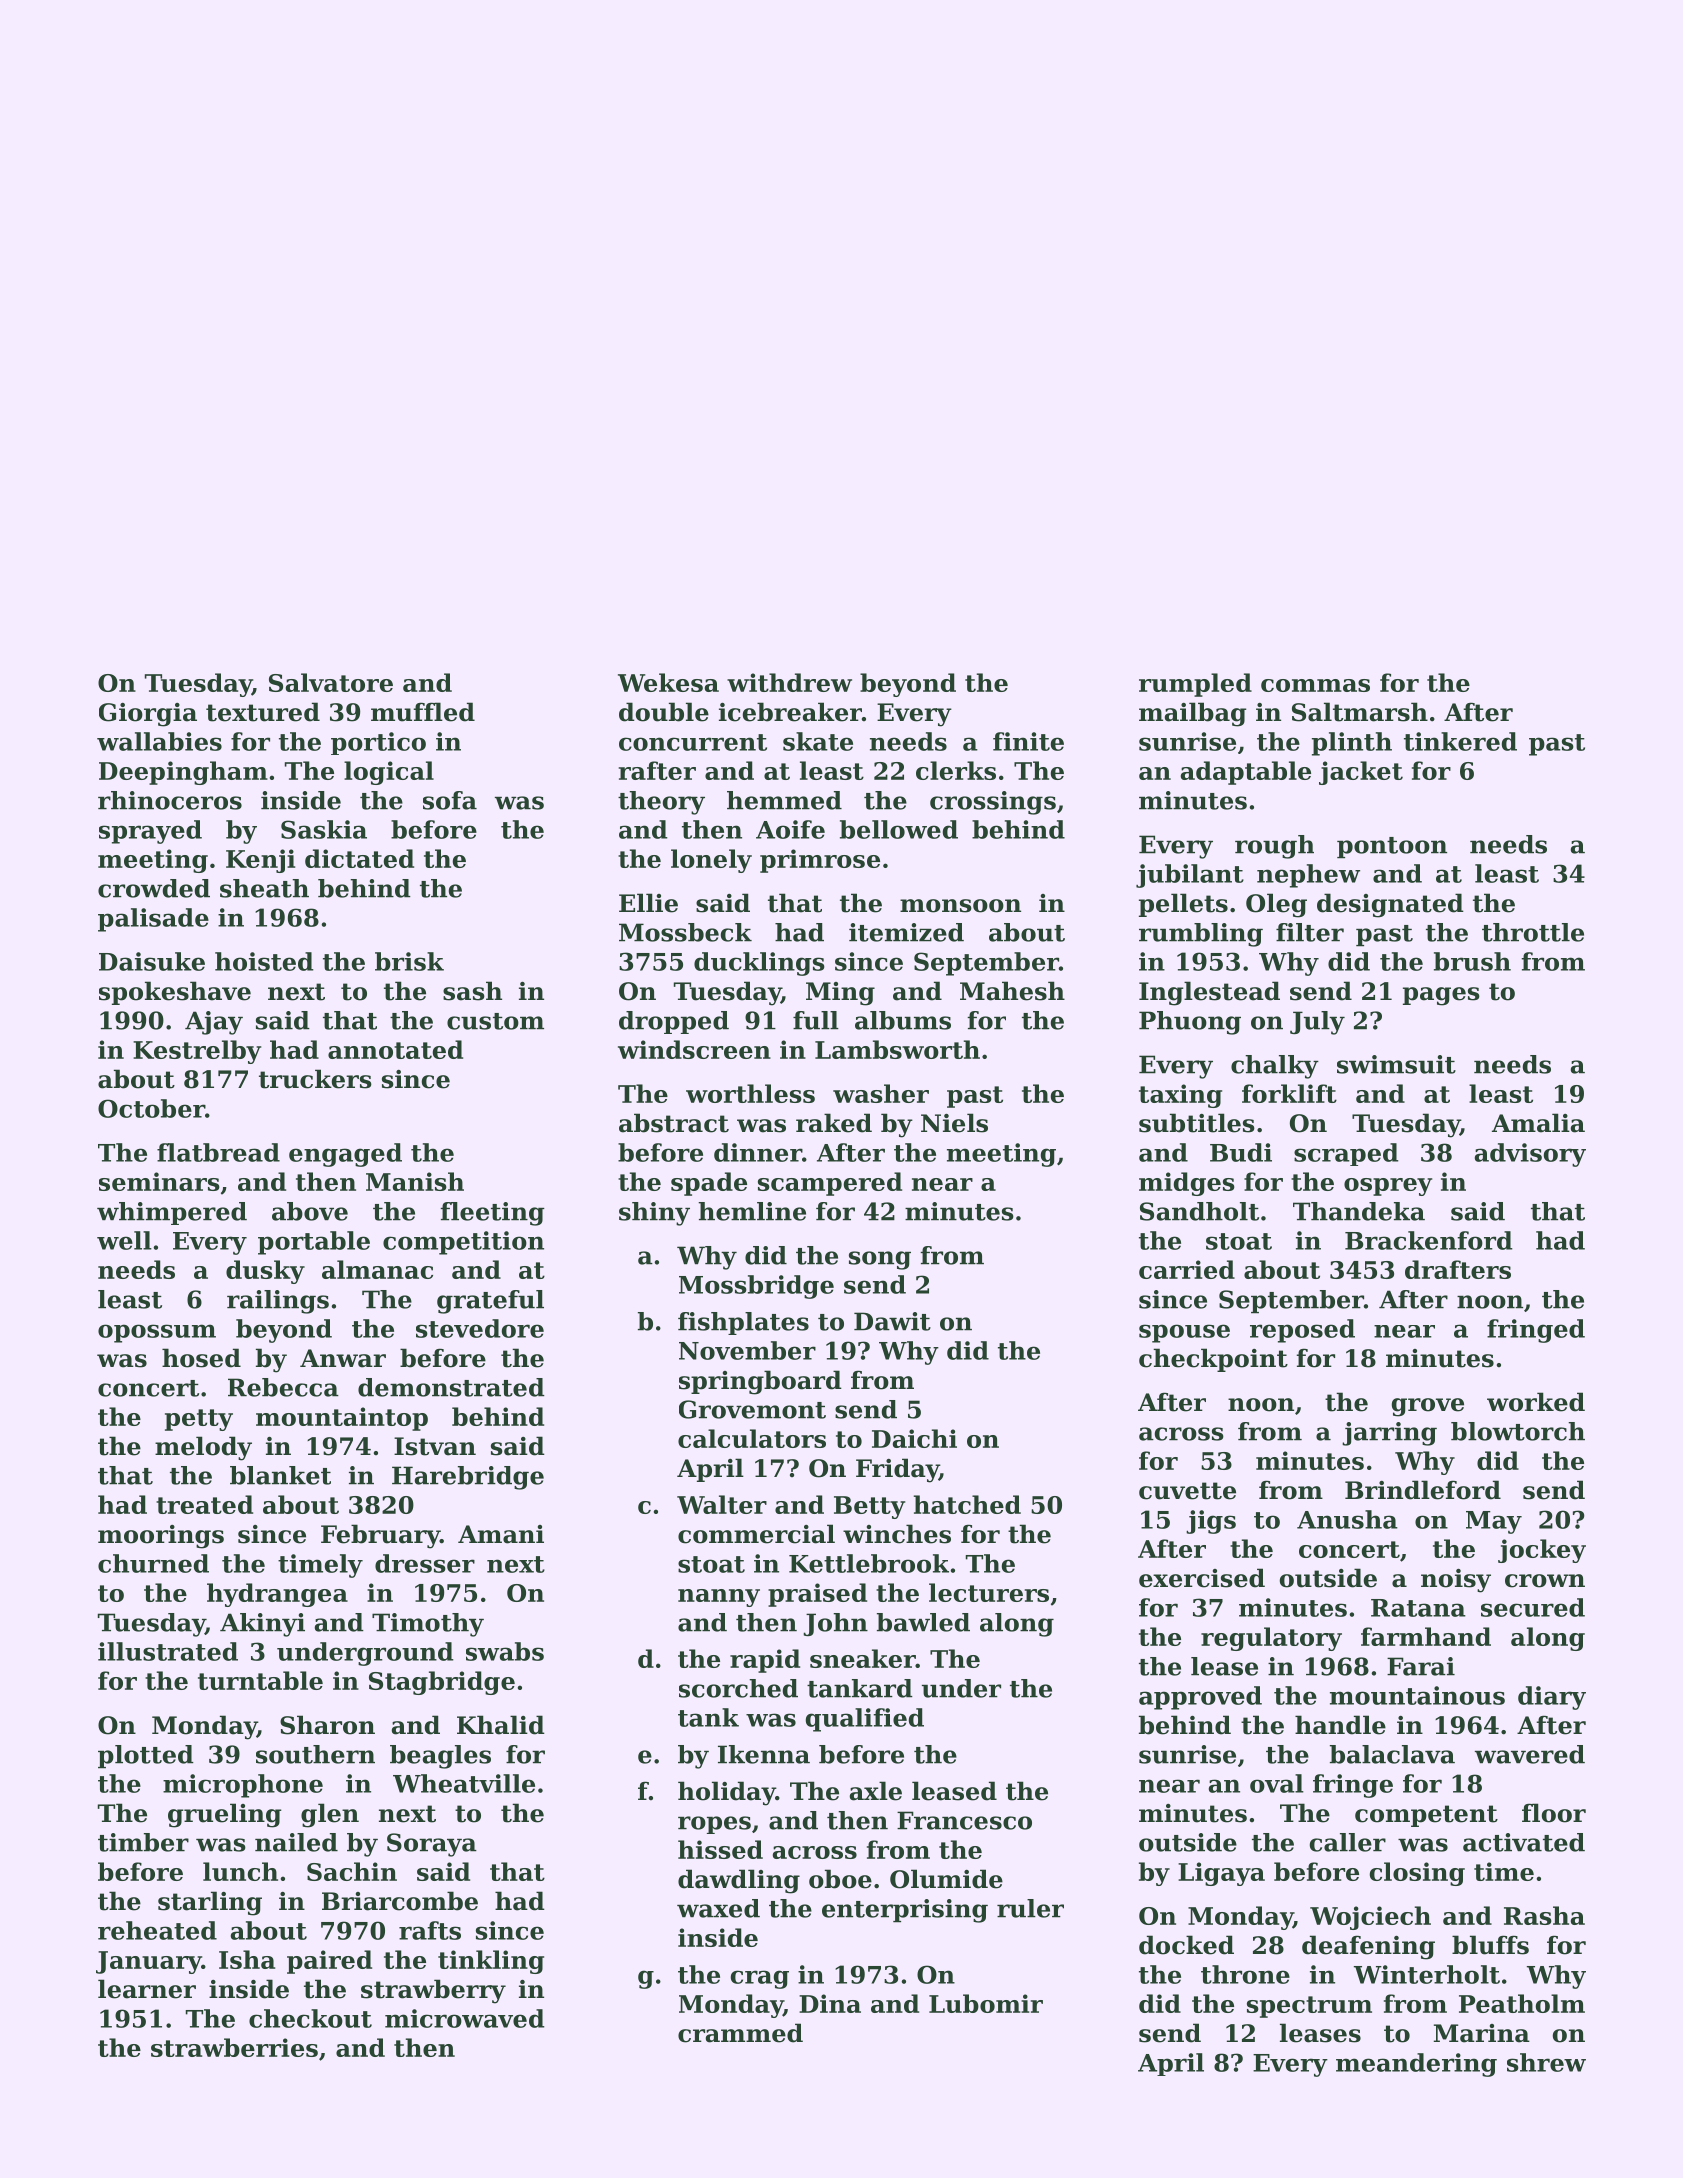  What do you see at coordinates (234, 2047) in the page?
I see `strawberries` at bounding box center [234, 2047].
